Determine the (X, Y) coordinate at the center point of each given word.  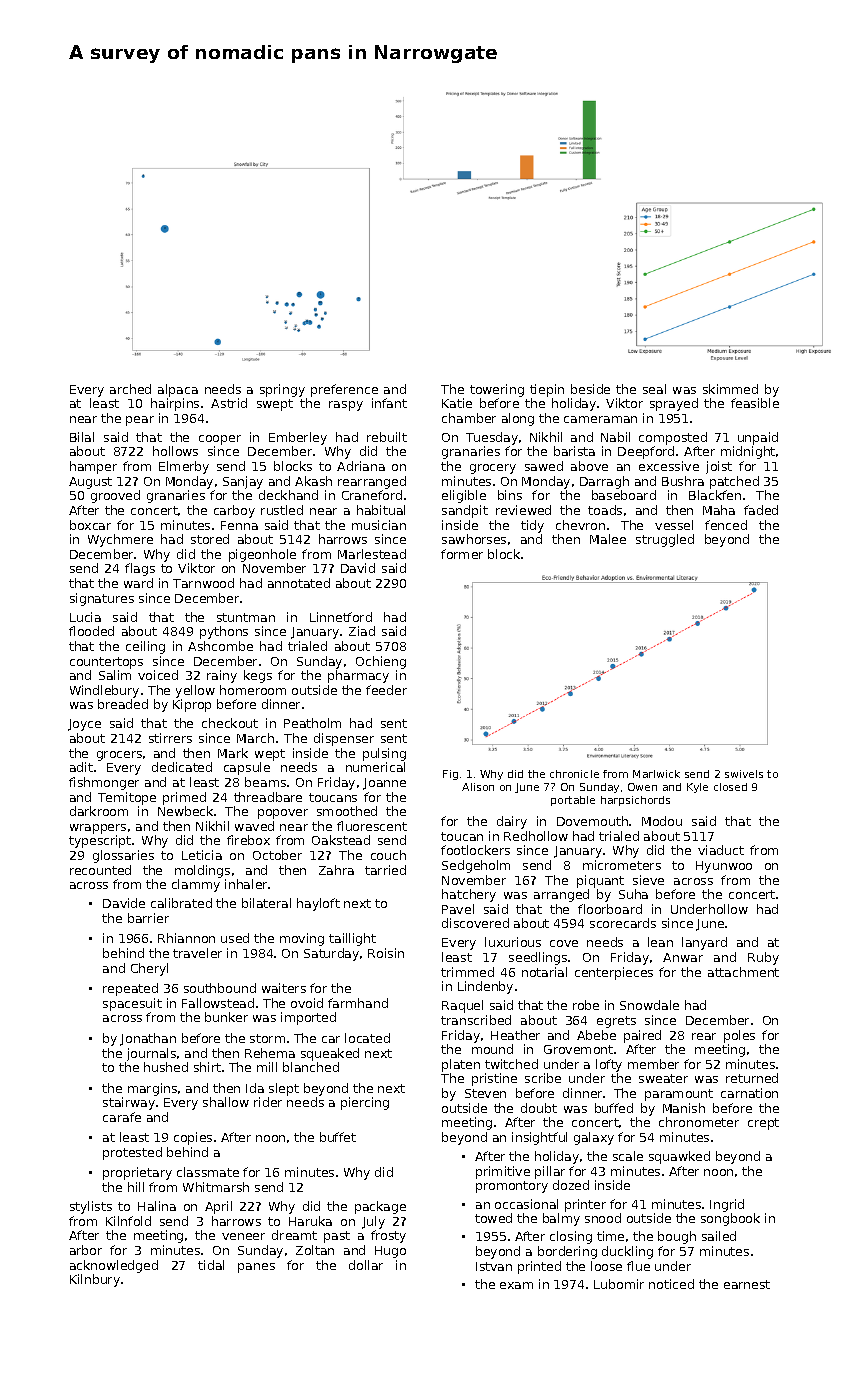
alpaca (178, 390)
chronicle (574, 774)
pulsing (384, 754)
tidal (211, 1265)
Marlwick (656, 774)
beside (590, 389)
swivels (744, 774)
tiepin (547, 390)
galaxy (594, 1138)
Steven (485, 1093)
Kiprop (192, 705)
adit (81, 767)
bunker (226, 1017)
